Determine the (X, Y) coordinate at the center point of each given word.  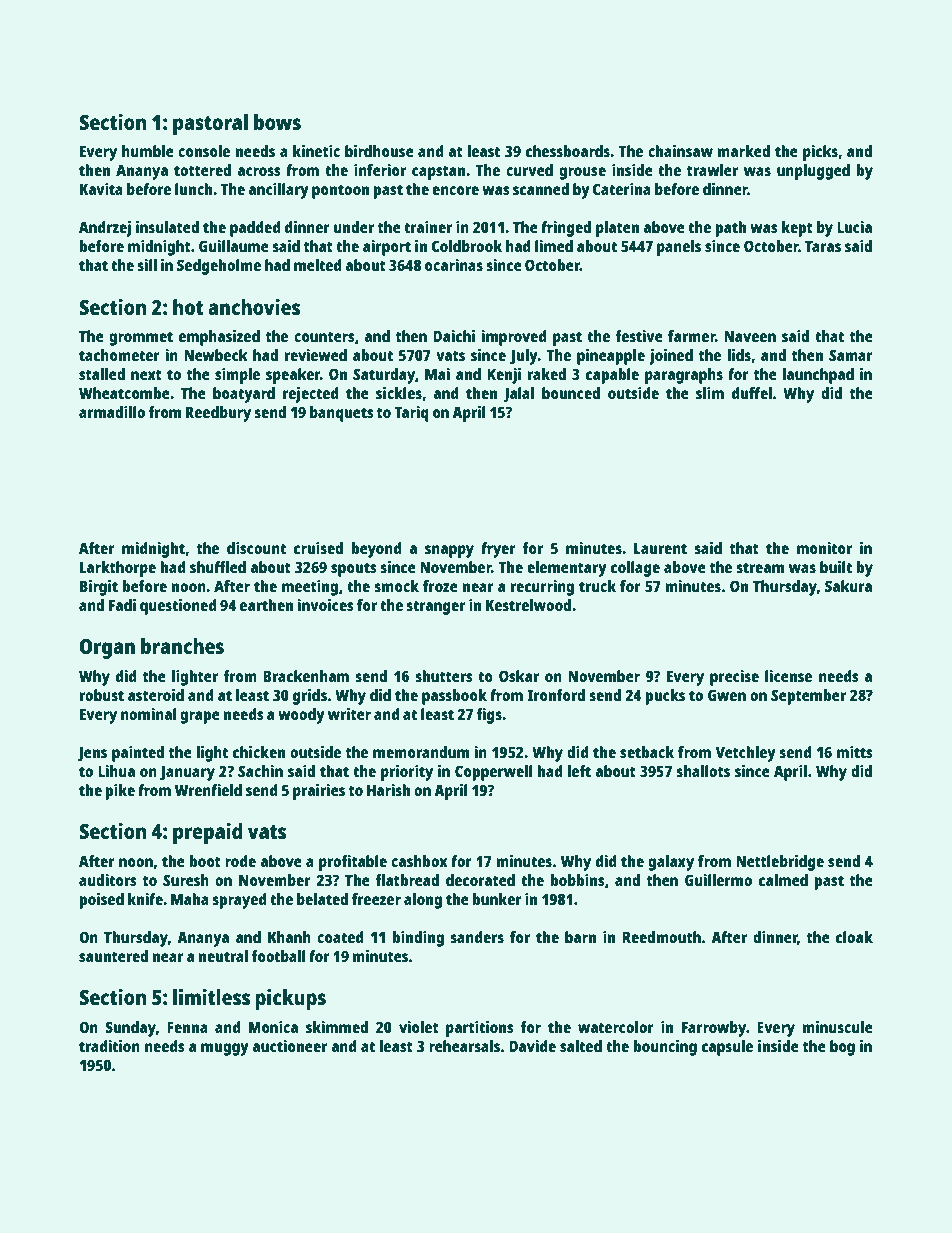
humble (148, 151)
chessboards (568, 151)
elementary (567, 569)
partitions (480, 1029)
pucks (665, 697)
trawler (712, 170)
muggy (225, 1049)
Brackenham (306, 676)
